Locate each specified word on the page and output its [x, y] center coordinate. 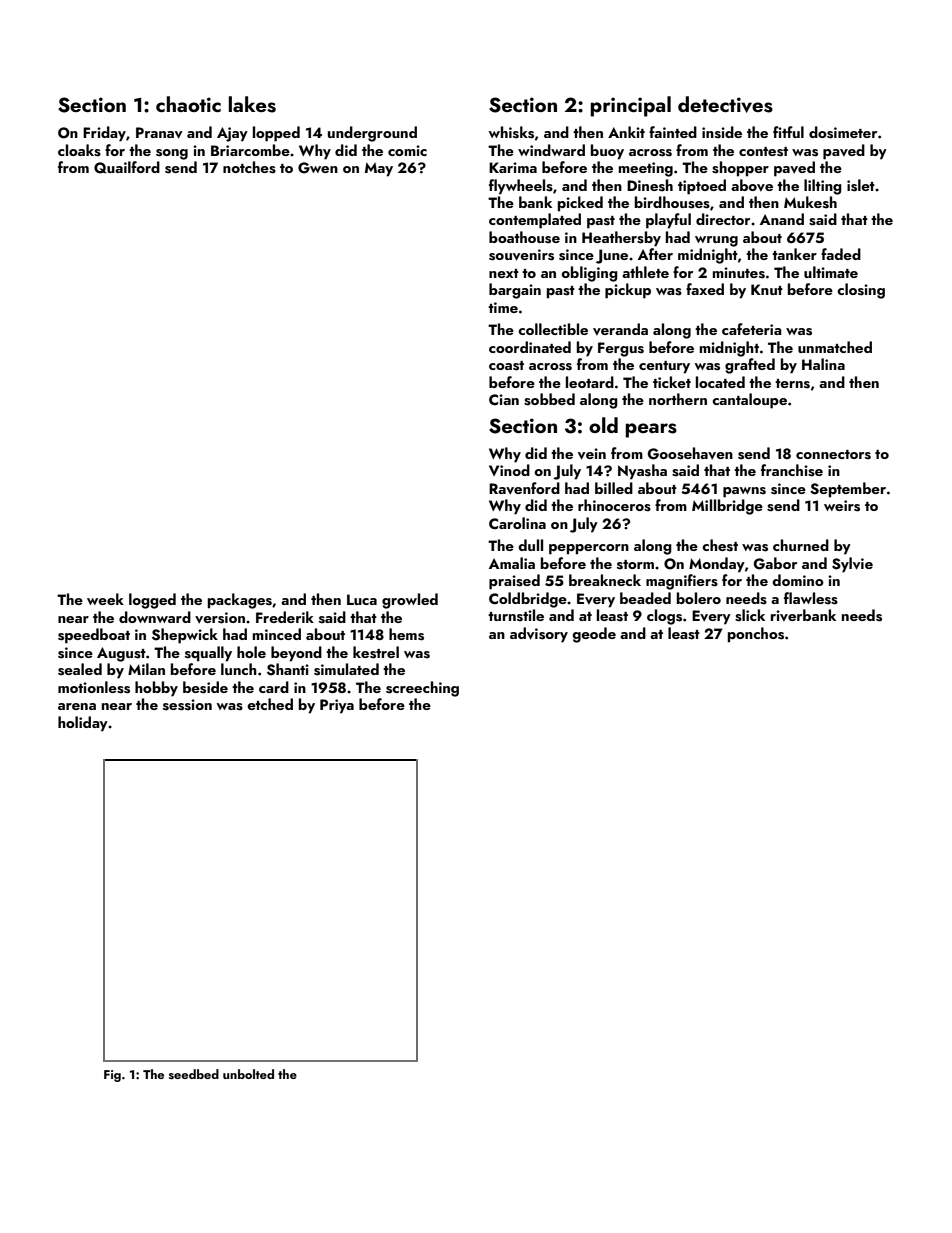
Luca [362, 599]
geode [594, 635]
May [379, 169]
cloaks [79, 150]
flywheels [521, 187]
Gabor [775, 563]
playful [668, 221]
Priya [337, 706]
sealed [80, 669]
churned [801, 545]
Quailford [127, 167]
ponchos [756, 635]
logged [152, 601]
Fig [112, 1076]
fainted [673, 132]
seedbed [194, 1074]
